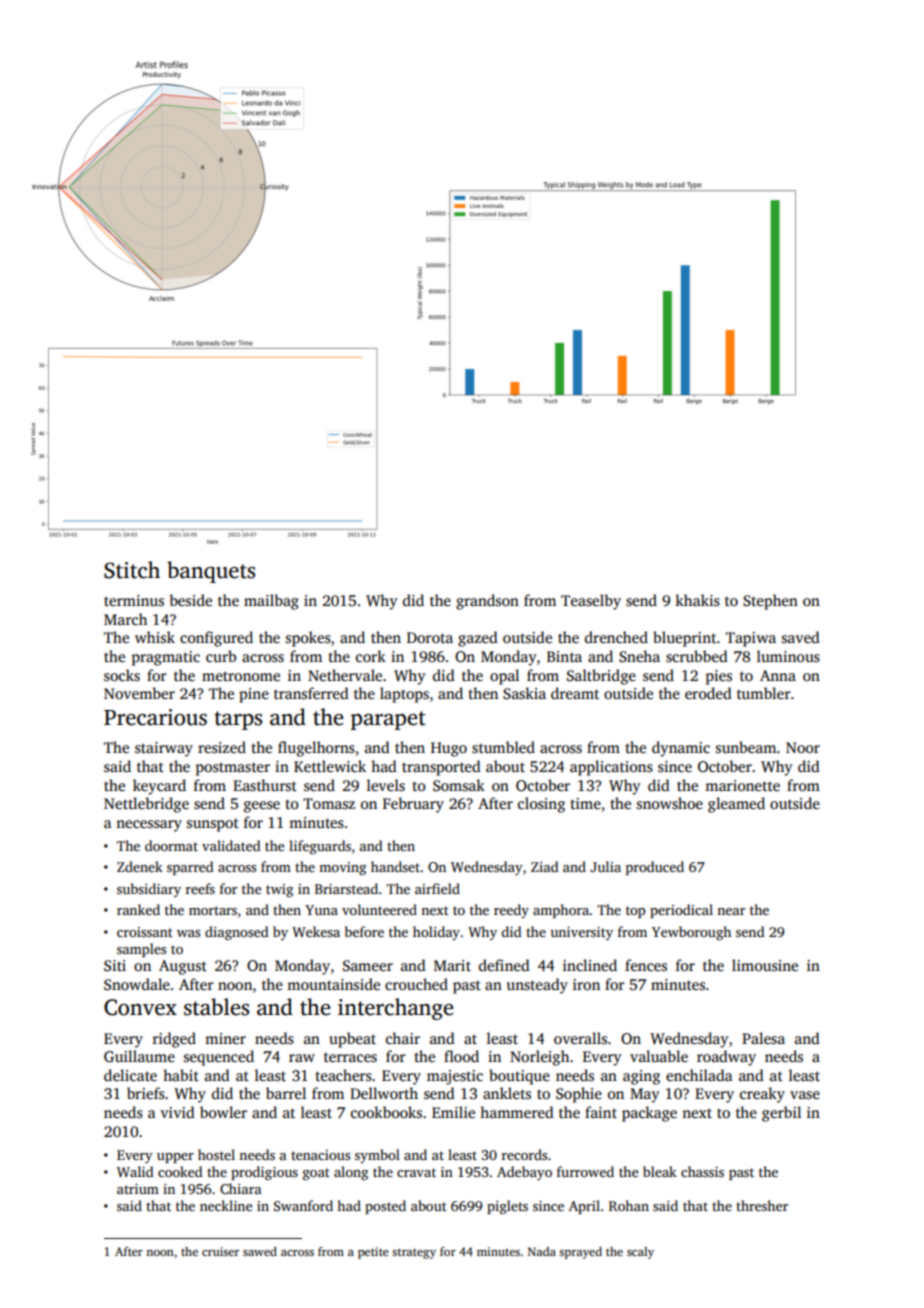  What do you see at coordinates (220, 1251) in the screenshot?
I see `cruiser` at bounding box center [220, 1251].
